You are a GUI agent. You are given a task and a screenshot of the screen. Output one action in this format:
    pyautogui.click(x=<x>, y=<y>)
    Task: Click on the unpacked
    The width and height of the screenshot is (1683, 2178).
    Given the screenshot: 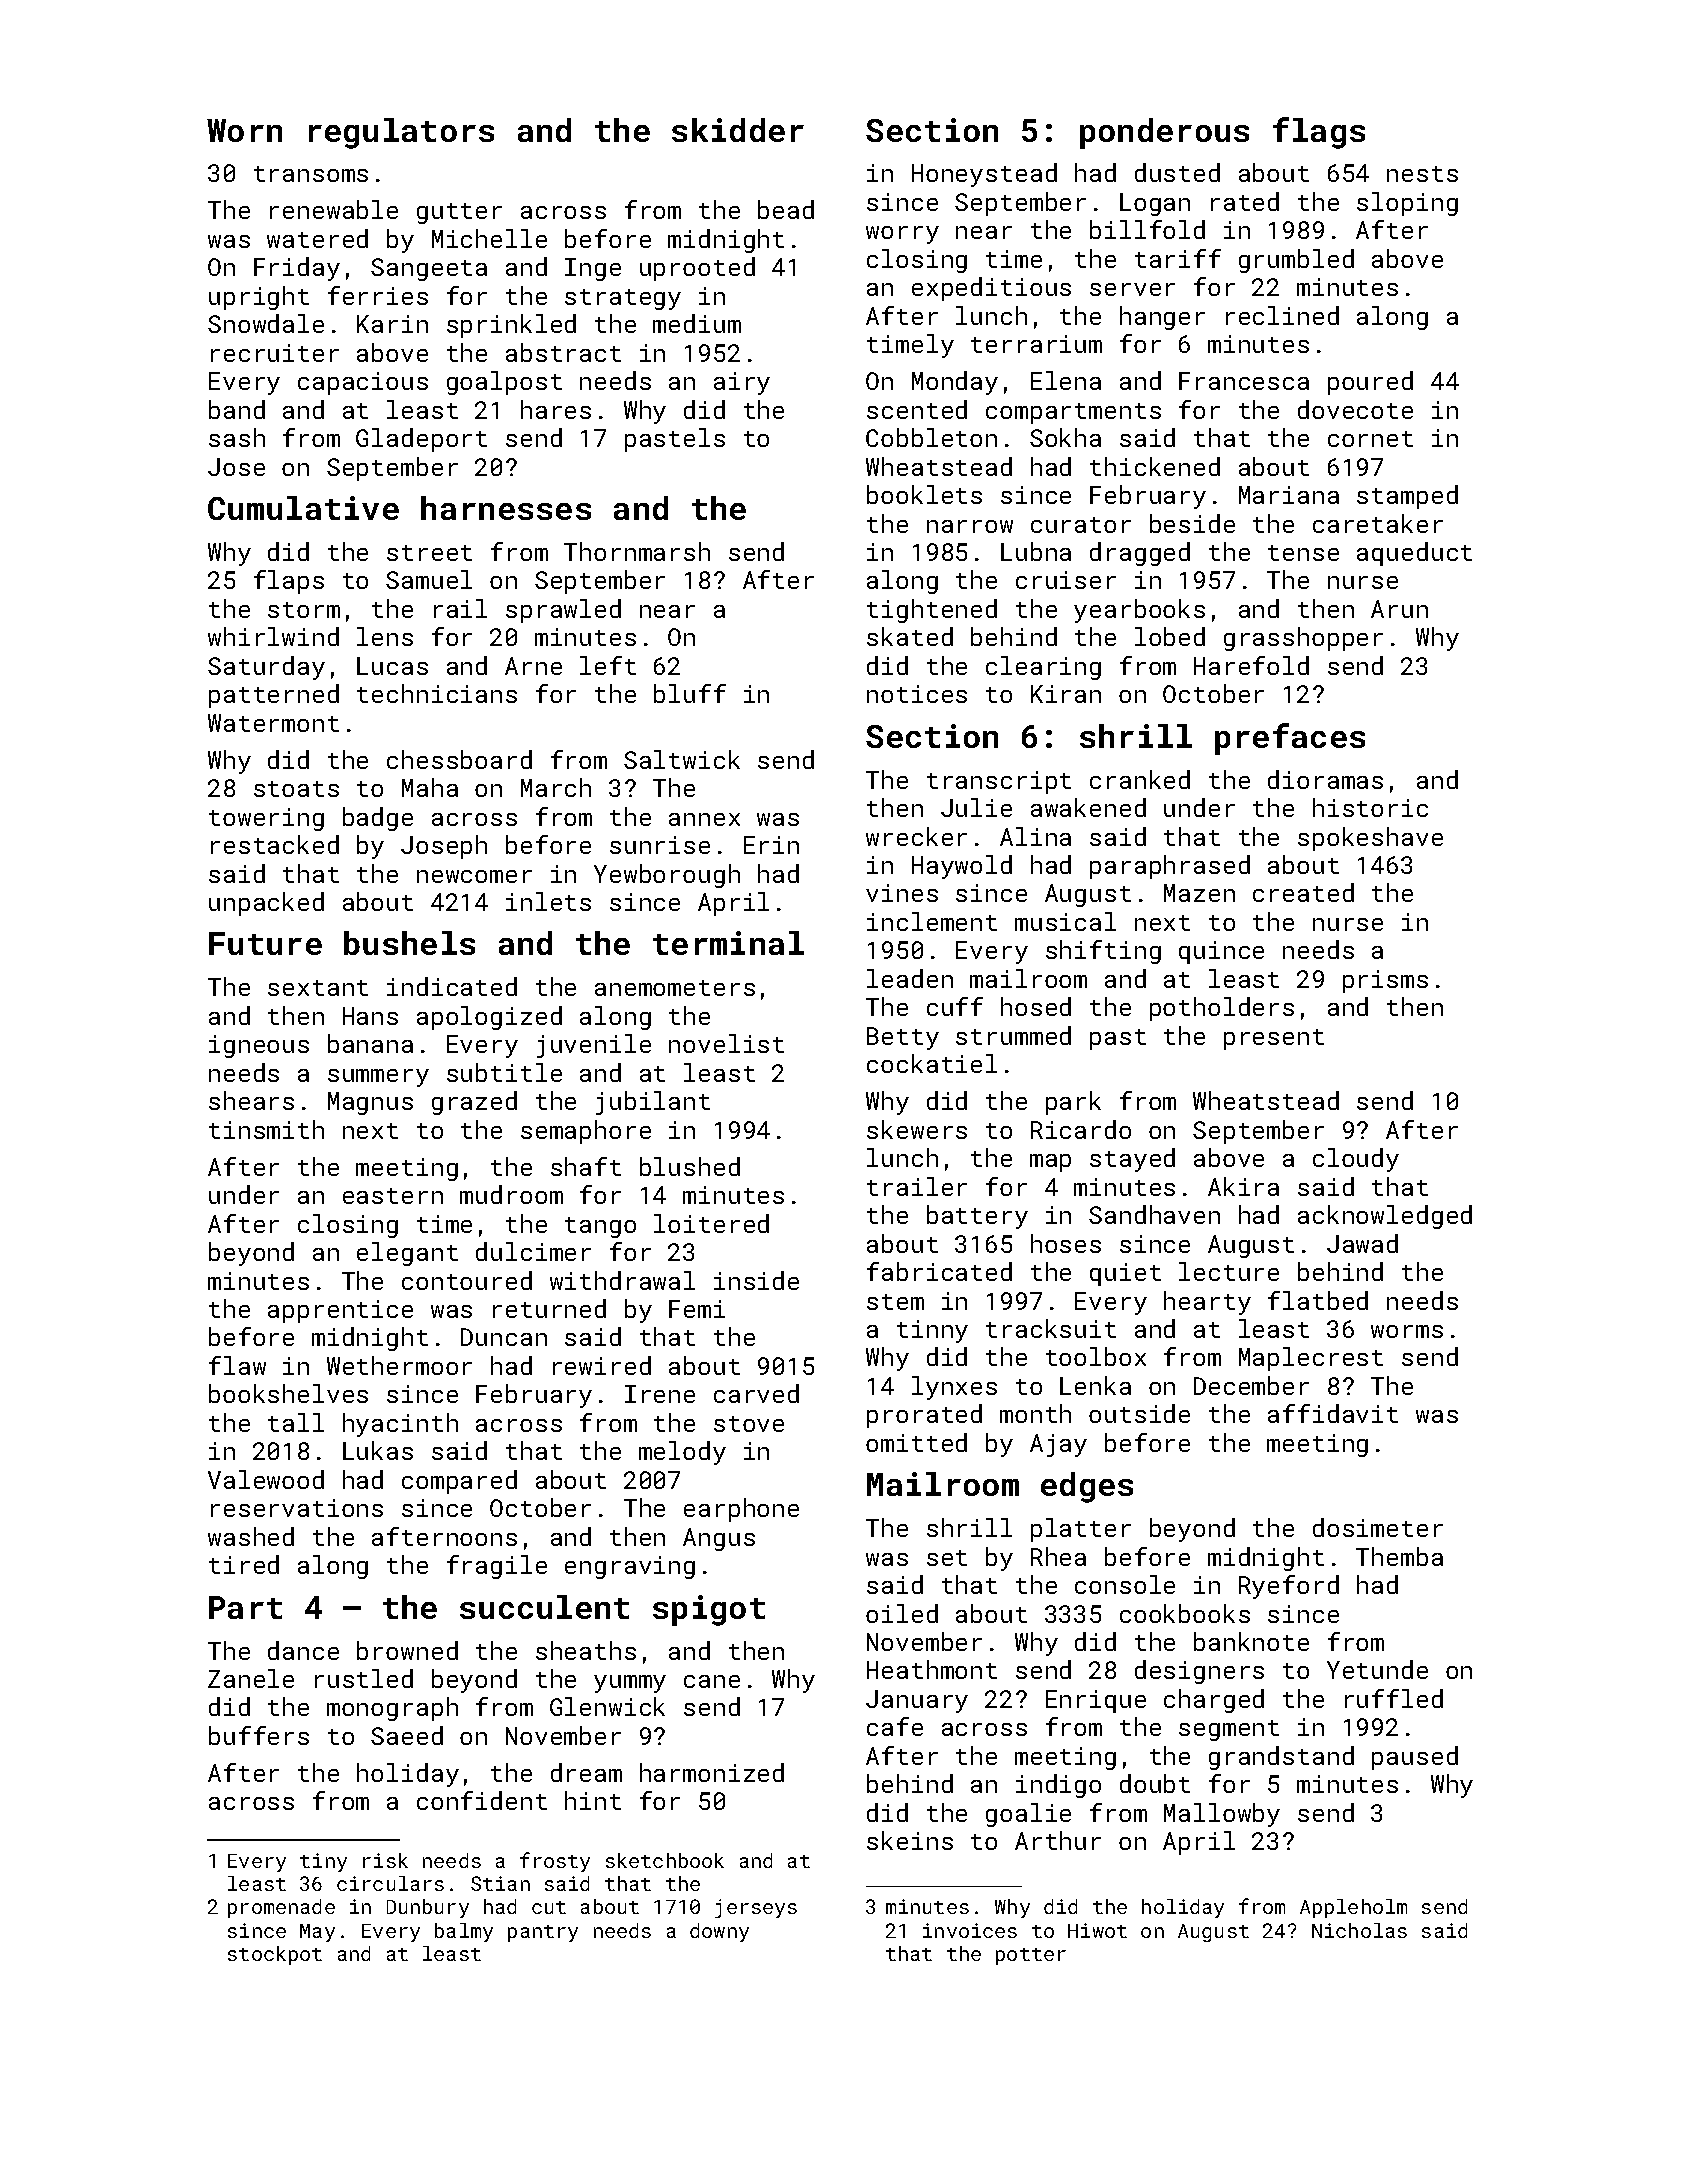 What is the action you would take?
    pyautogui.click(x=266, y=904)
